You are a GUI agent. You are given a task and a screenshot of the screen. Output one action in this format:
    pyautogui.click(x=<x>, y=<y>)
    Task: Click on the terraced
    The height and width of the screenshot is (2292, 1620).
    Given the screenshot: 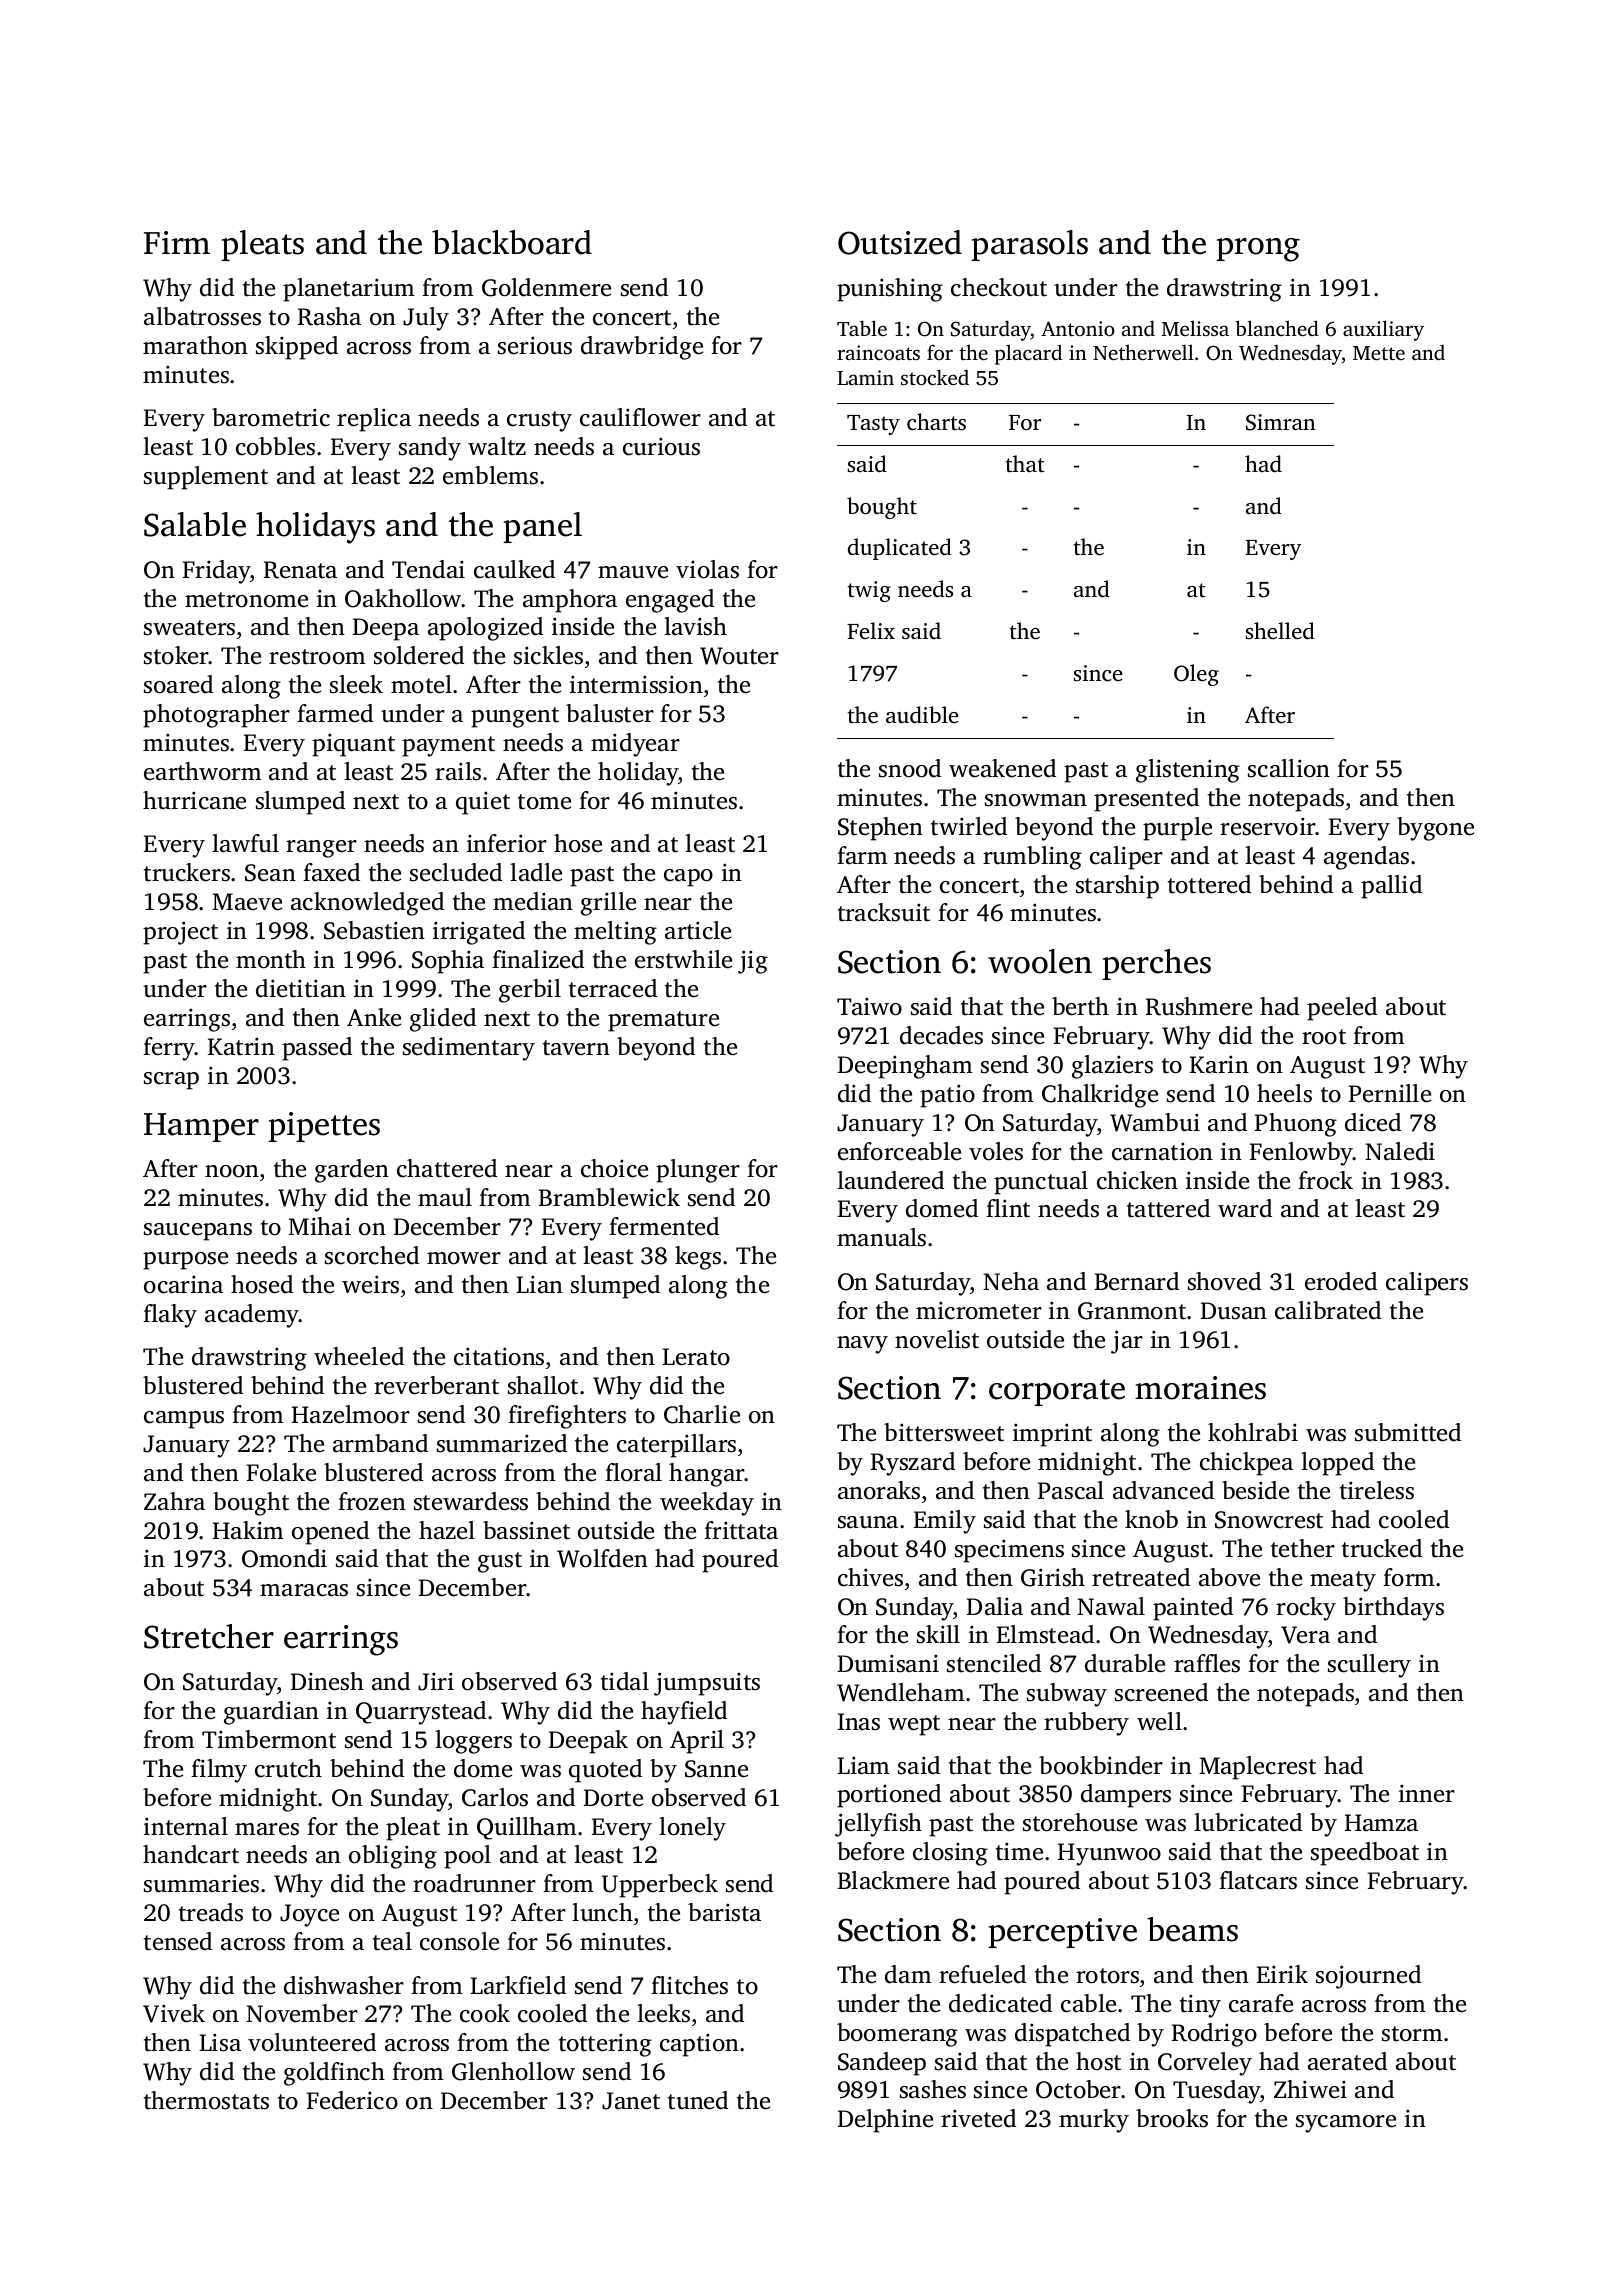 What is the action you would take?
    pyautogui.click(x=613, y=988)
